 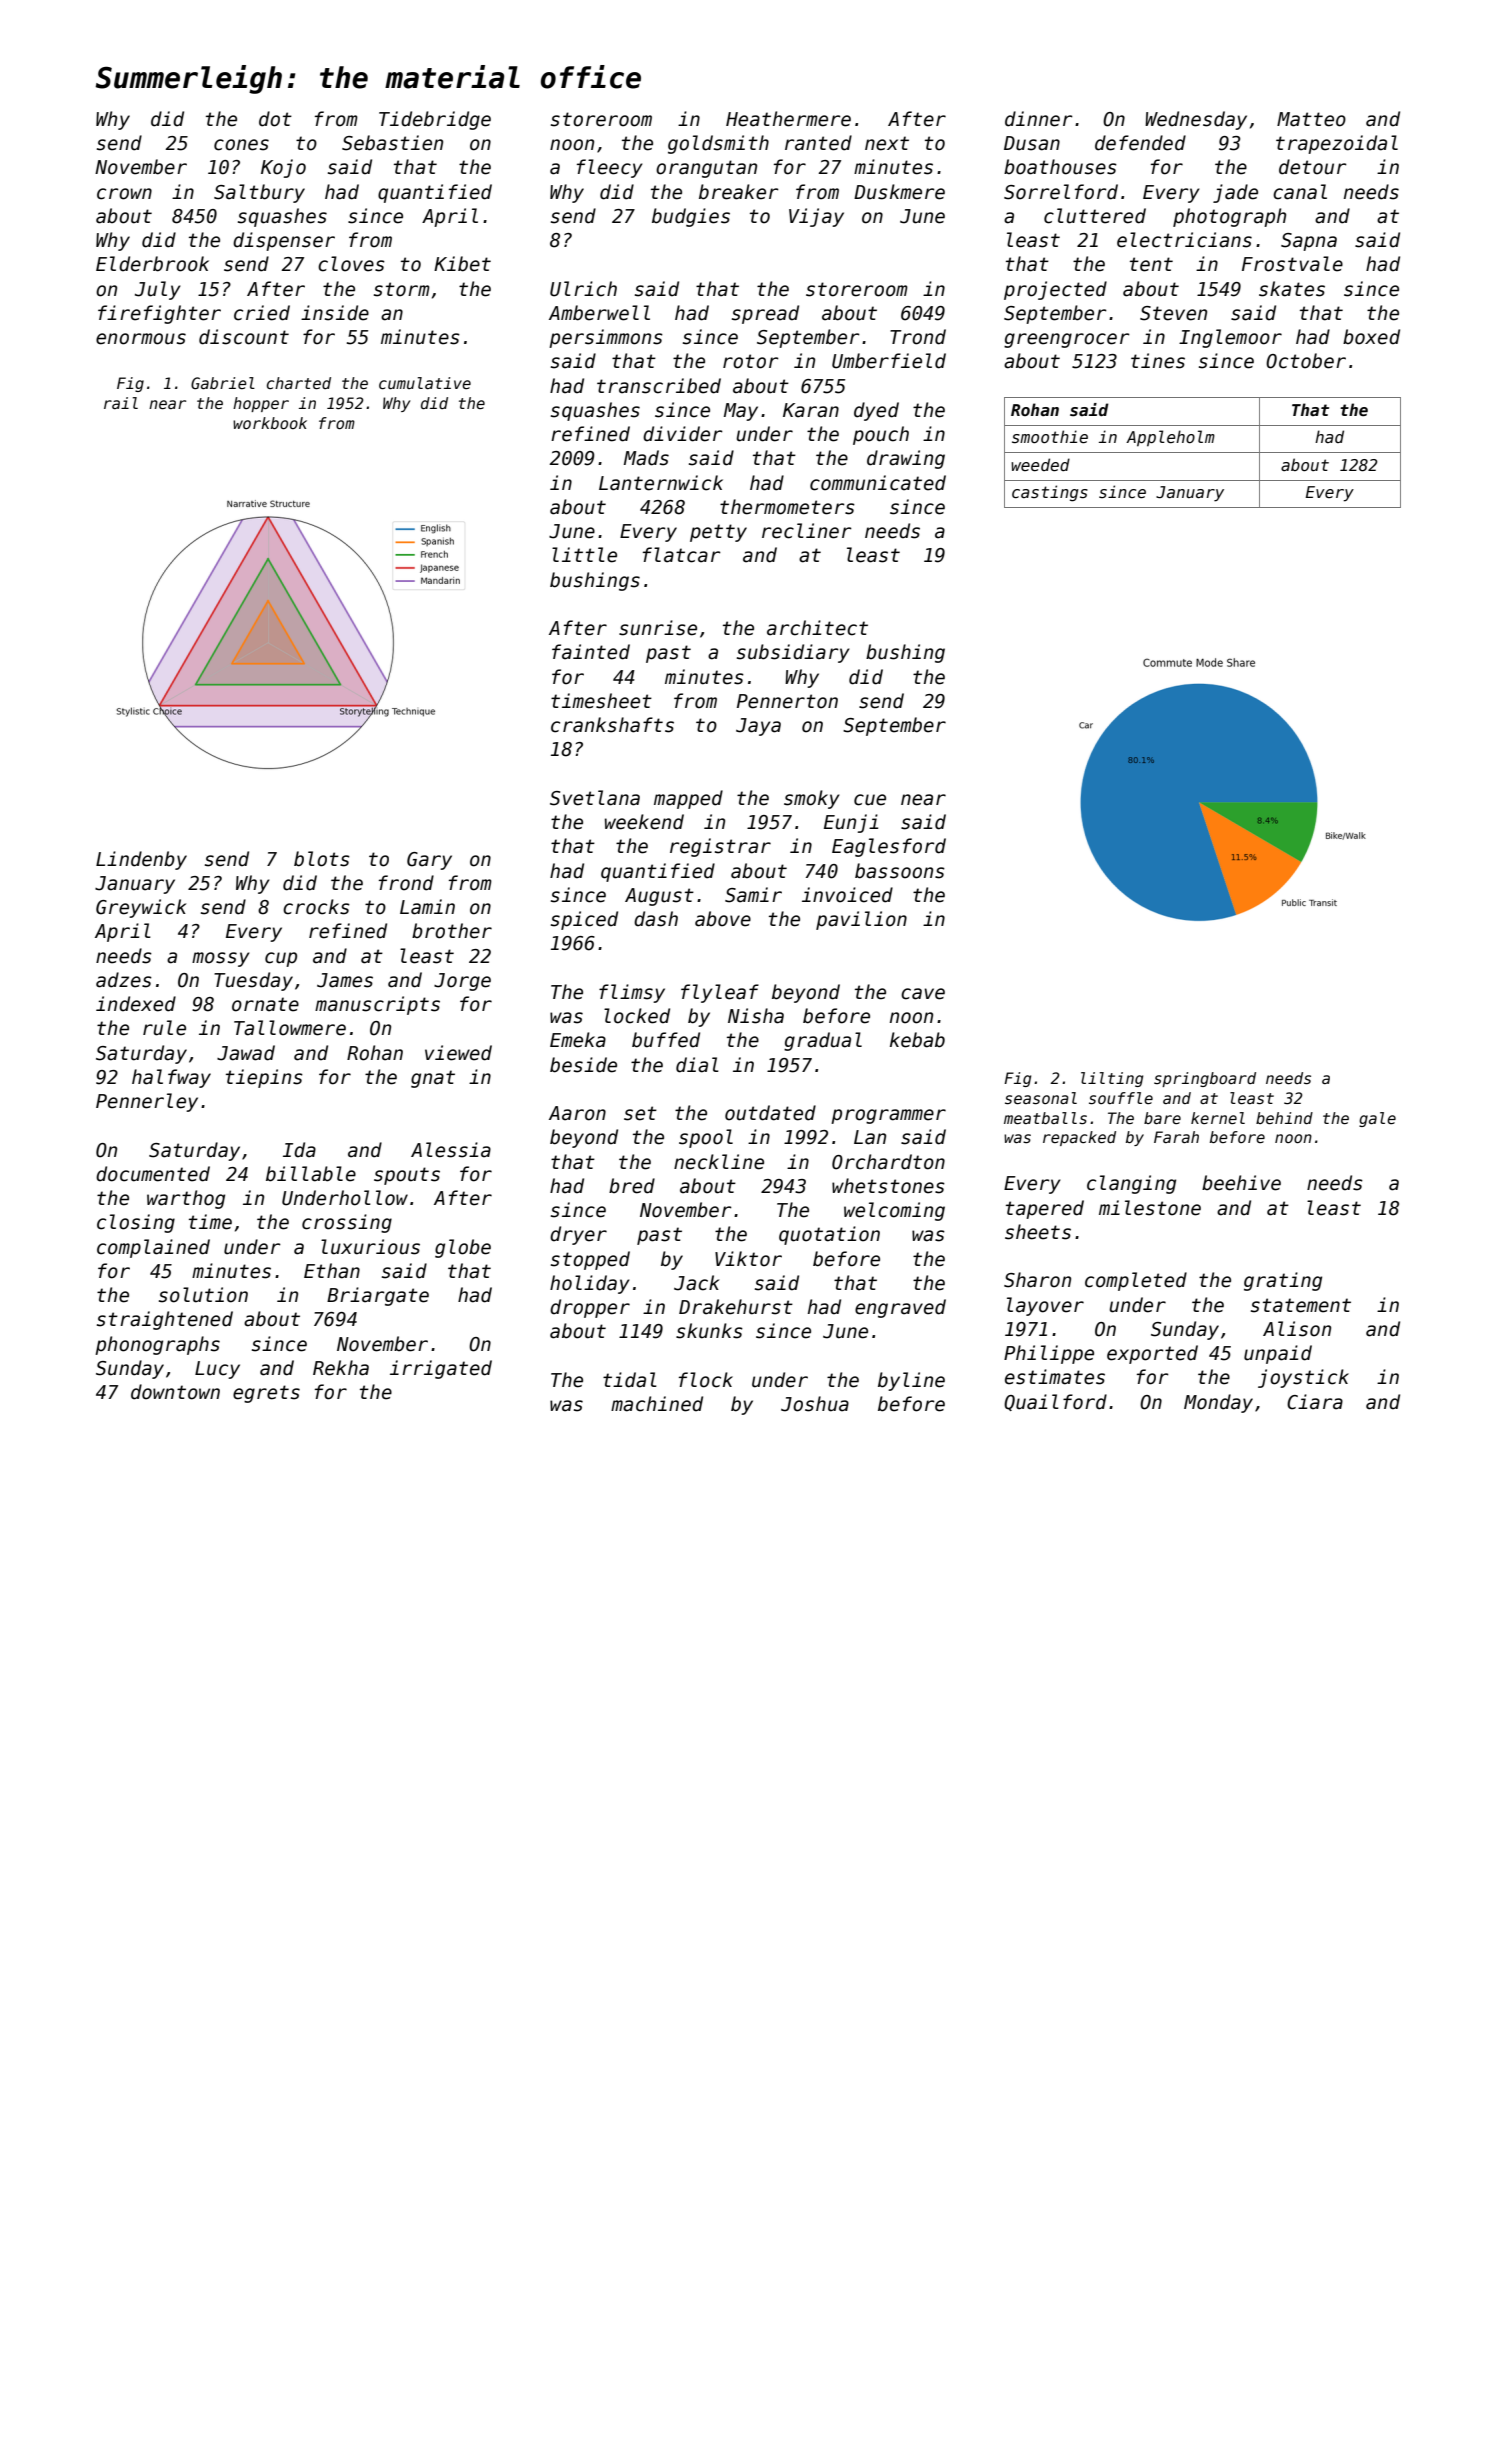 I want to click on Appleholm, so click(x=1170, y=438).
